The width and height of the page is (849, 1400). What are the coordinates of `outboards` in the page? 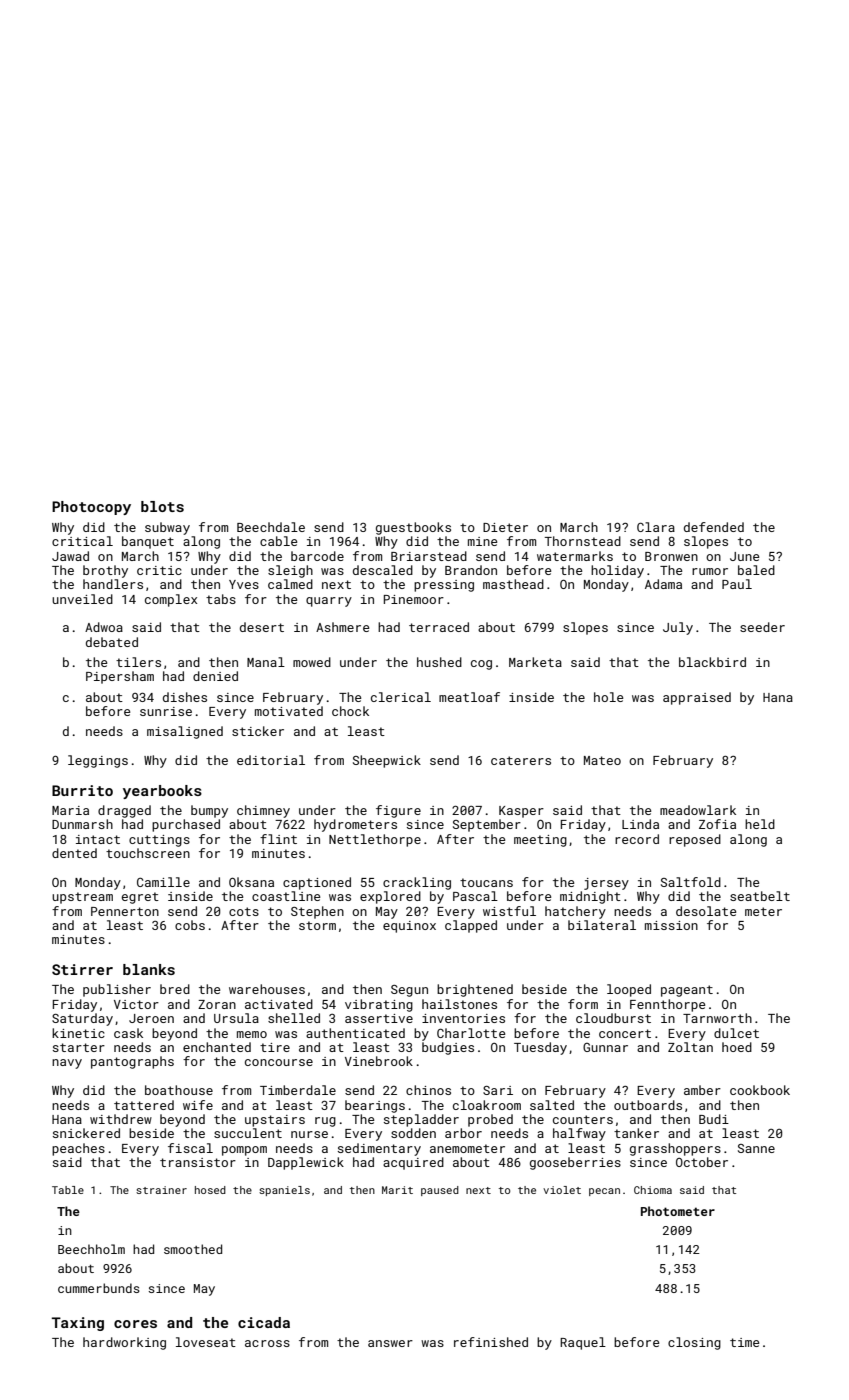 It's located at (648, 1105).
